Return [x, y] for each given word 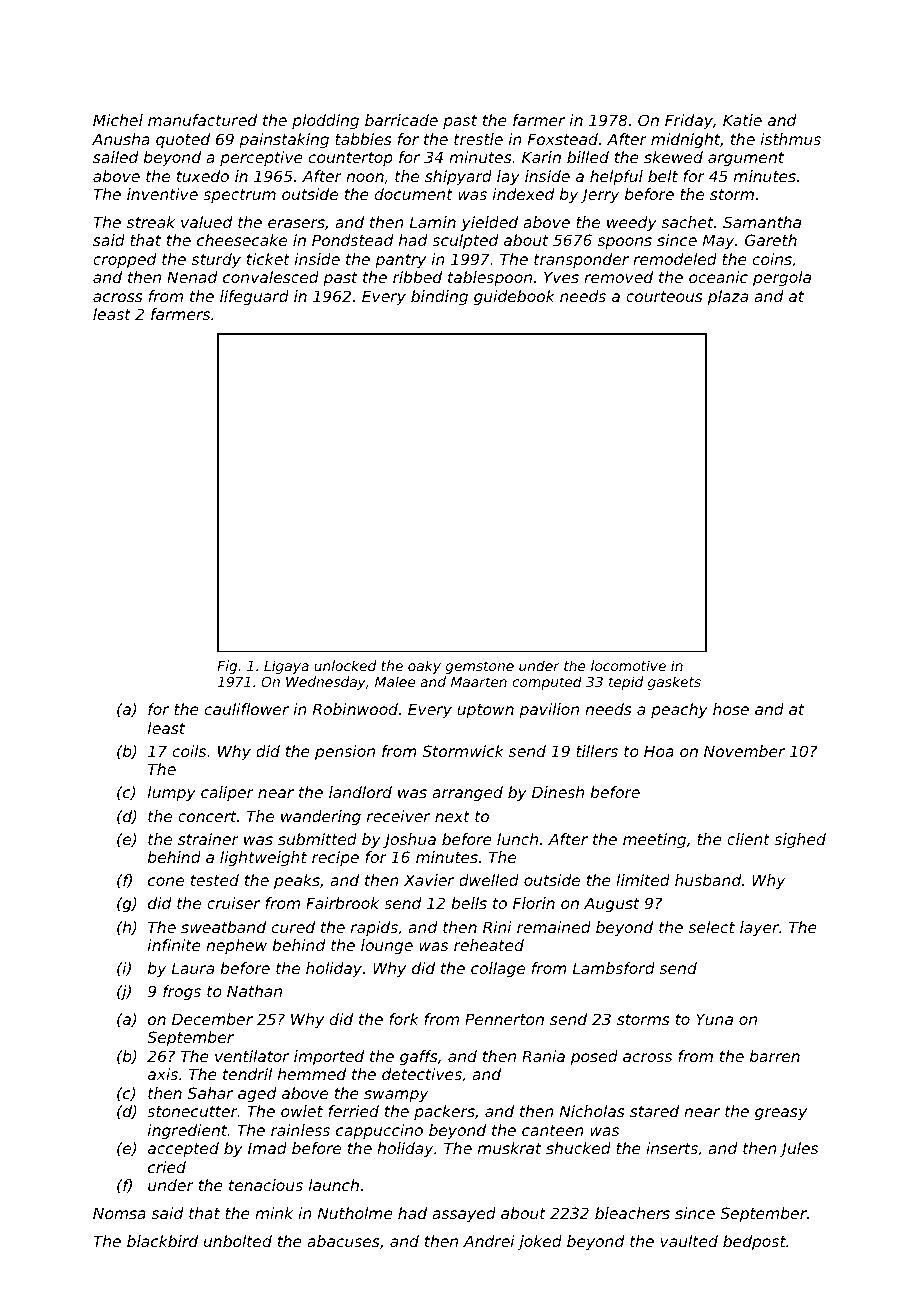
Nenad [192, 277]
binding [439, 297]
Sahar [210, 1093]
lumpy [172, 793]
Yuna [714, 1019]
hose [731, 709]
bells [469, 903]
